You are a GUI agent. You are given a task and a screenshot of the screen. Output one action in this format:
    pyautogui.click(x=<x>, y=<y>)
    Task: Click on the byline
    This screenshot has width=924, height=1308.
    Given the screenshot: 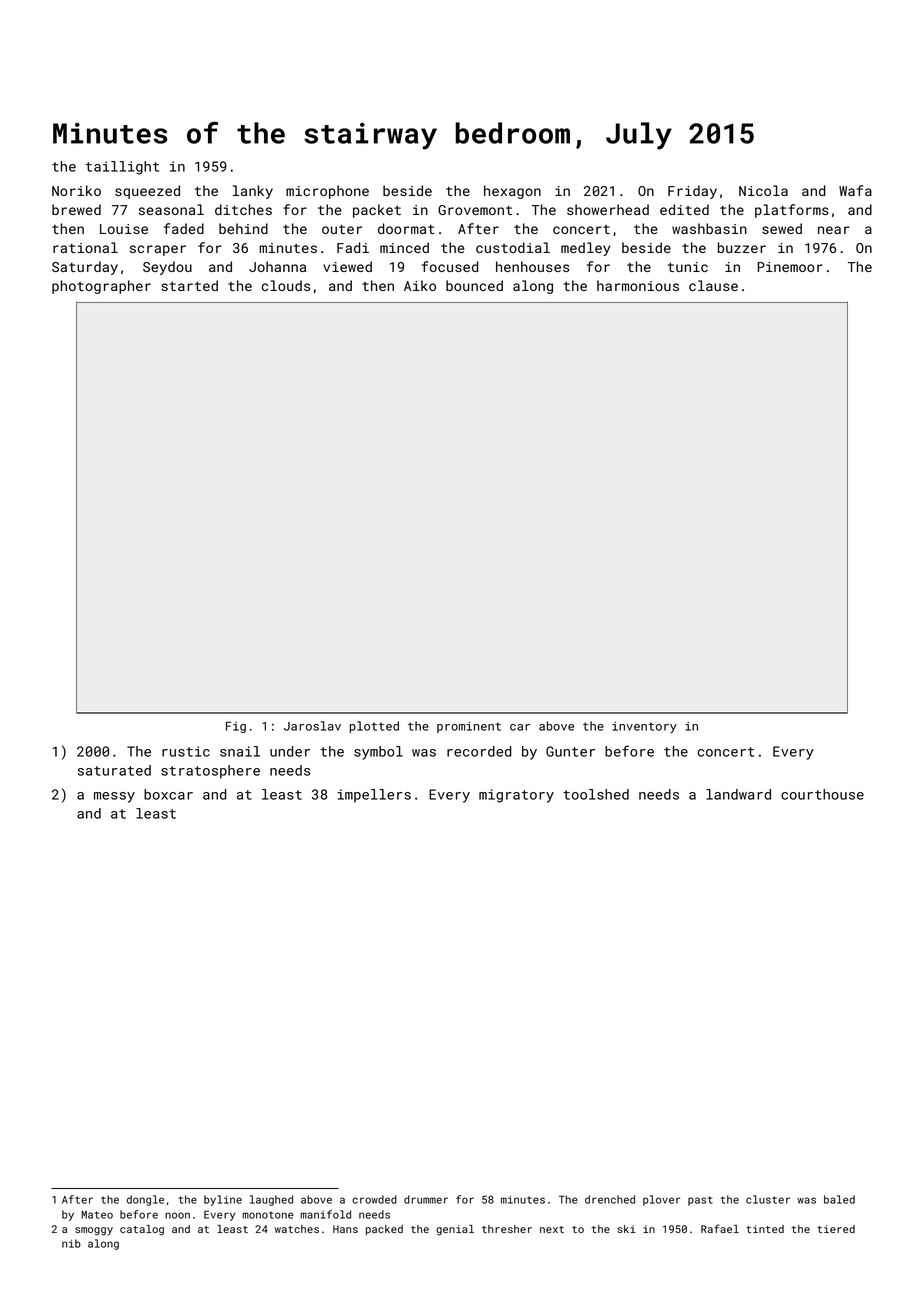 What is the action you would take?
    pyautogui.click(x=223, y=1200)
